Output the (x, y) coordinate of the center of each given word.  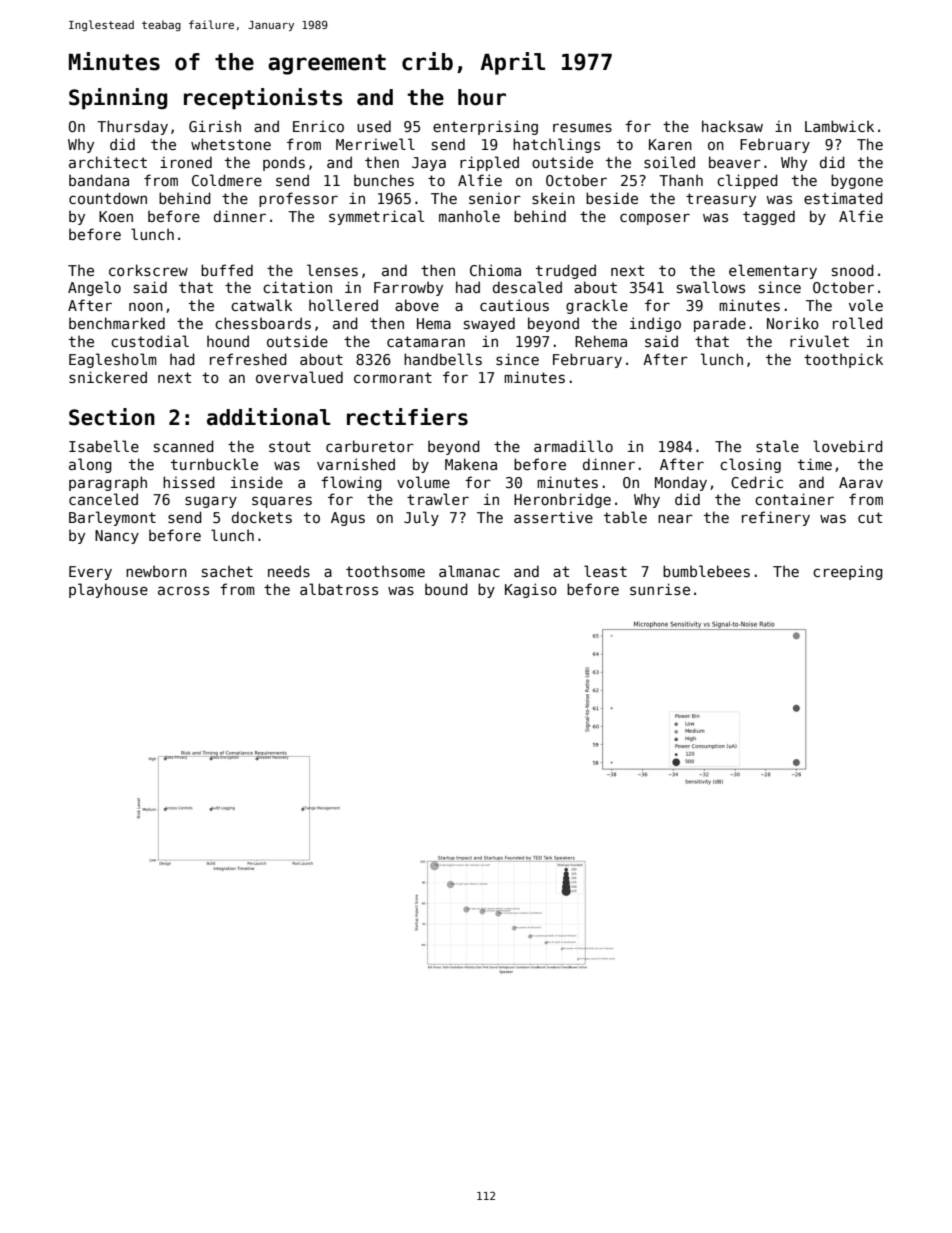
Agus (348, 519)
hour (482, 97)
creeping (848, 572)
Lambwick (839, 126)
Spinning (118, 99)
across (183, 590)
